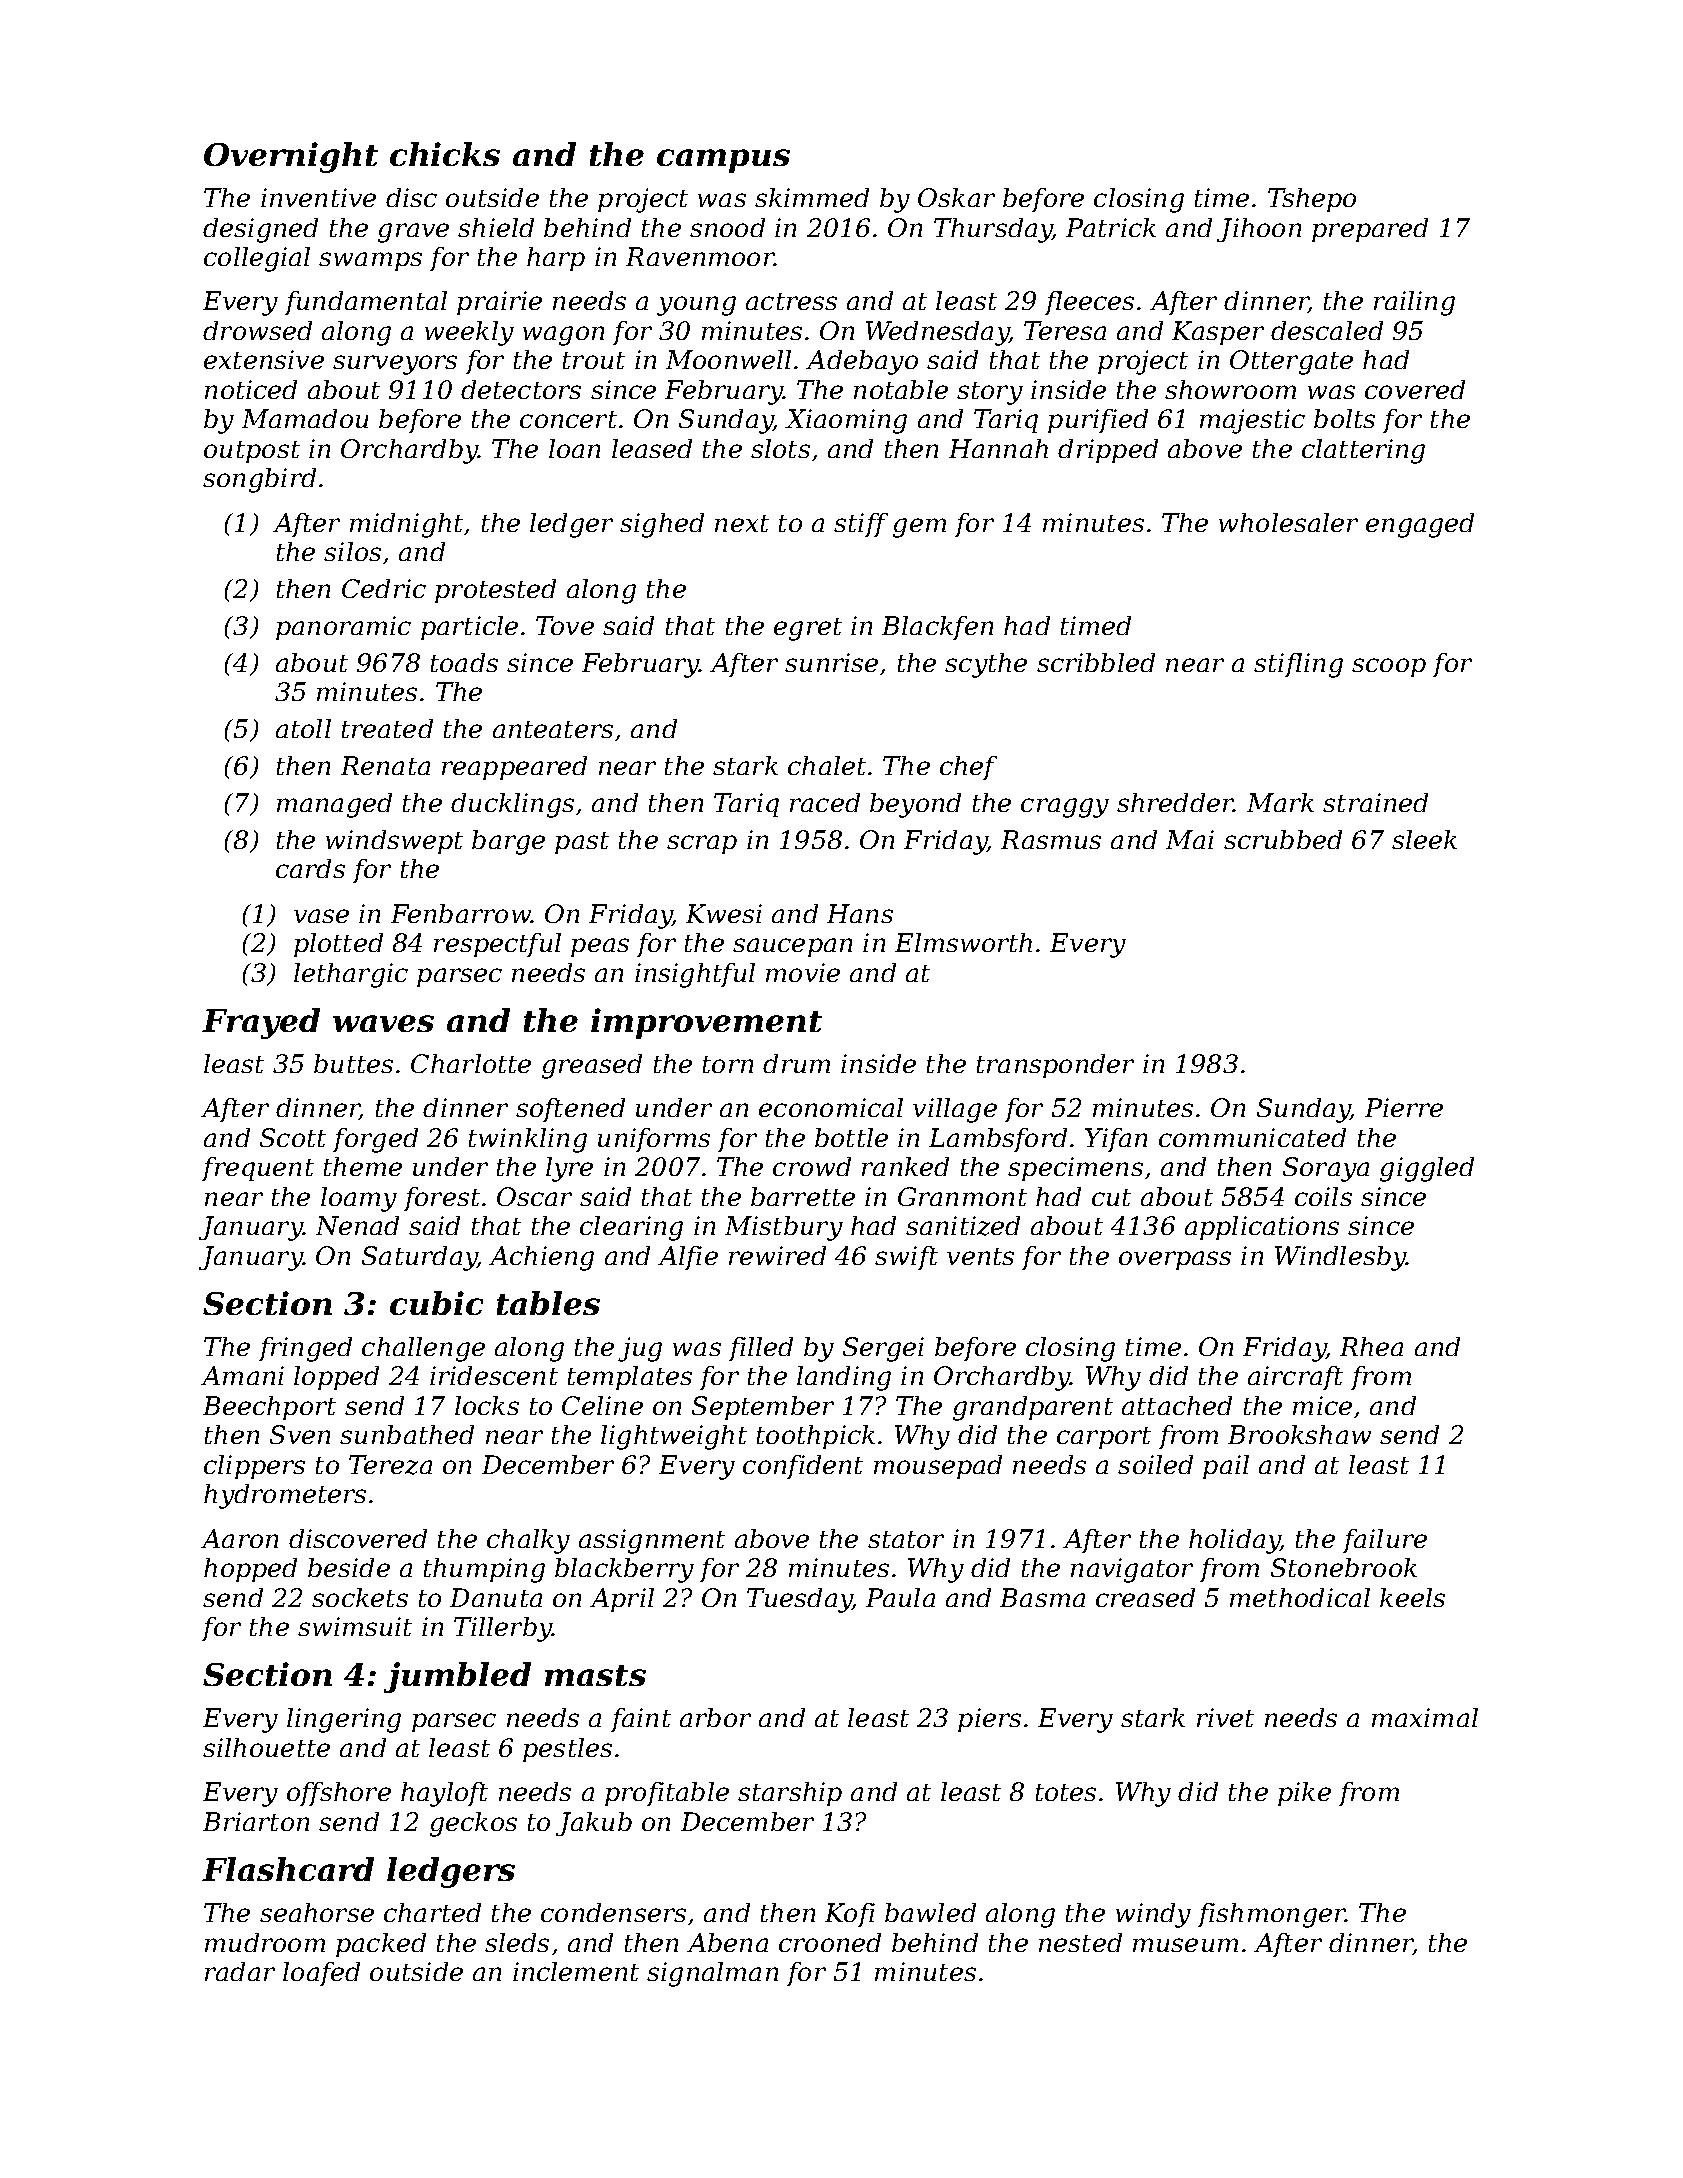 Image resolution: width=1683 pixels, height=2178 pixels. What do you see at coordinates (706, 1023) in the image?
I see `improvement` at bounding box center [706, 1023].
